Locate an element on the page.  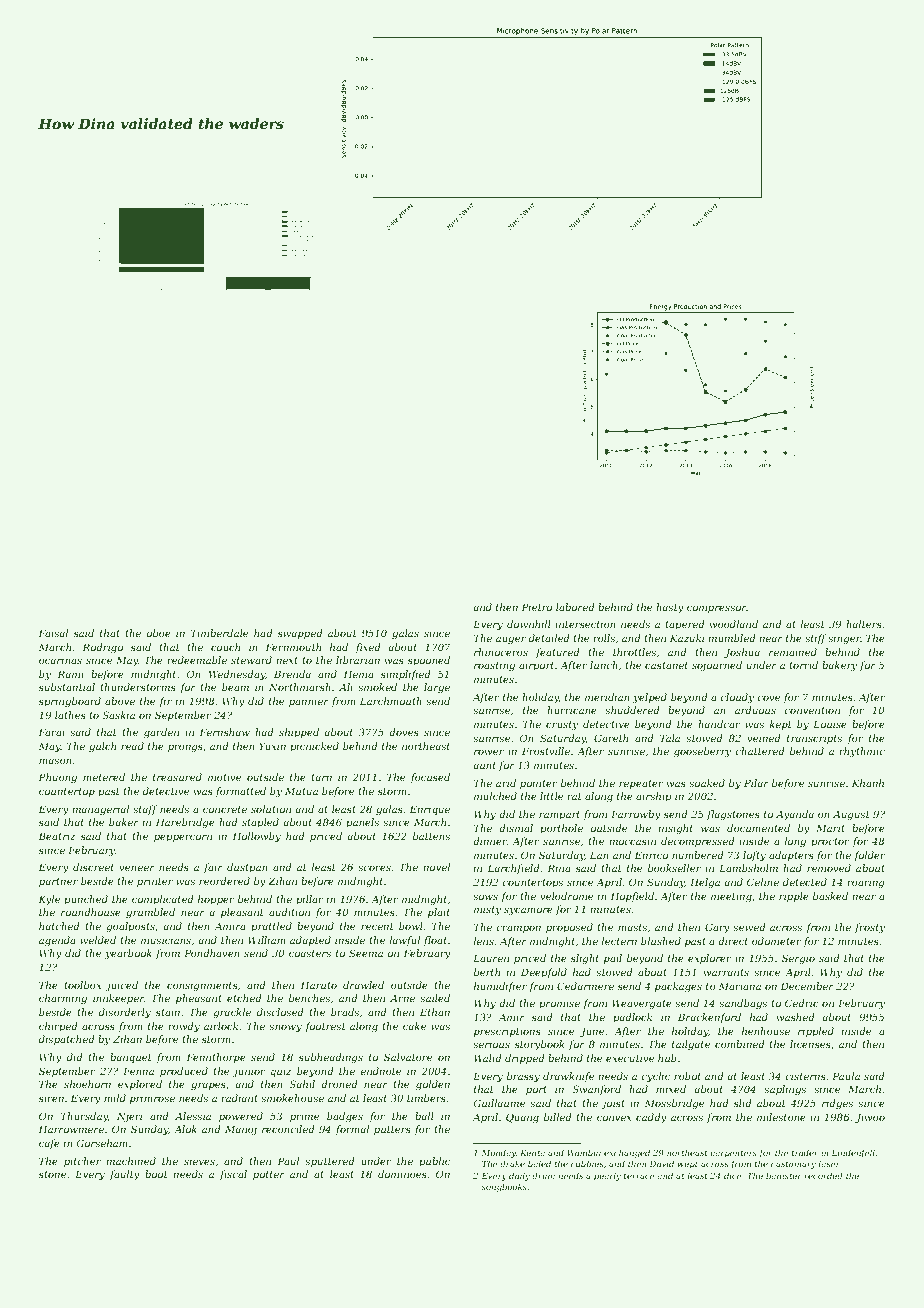
Gary is located at coordinates (717, 928).
